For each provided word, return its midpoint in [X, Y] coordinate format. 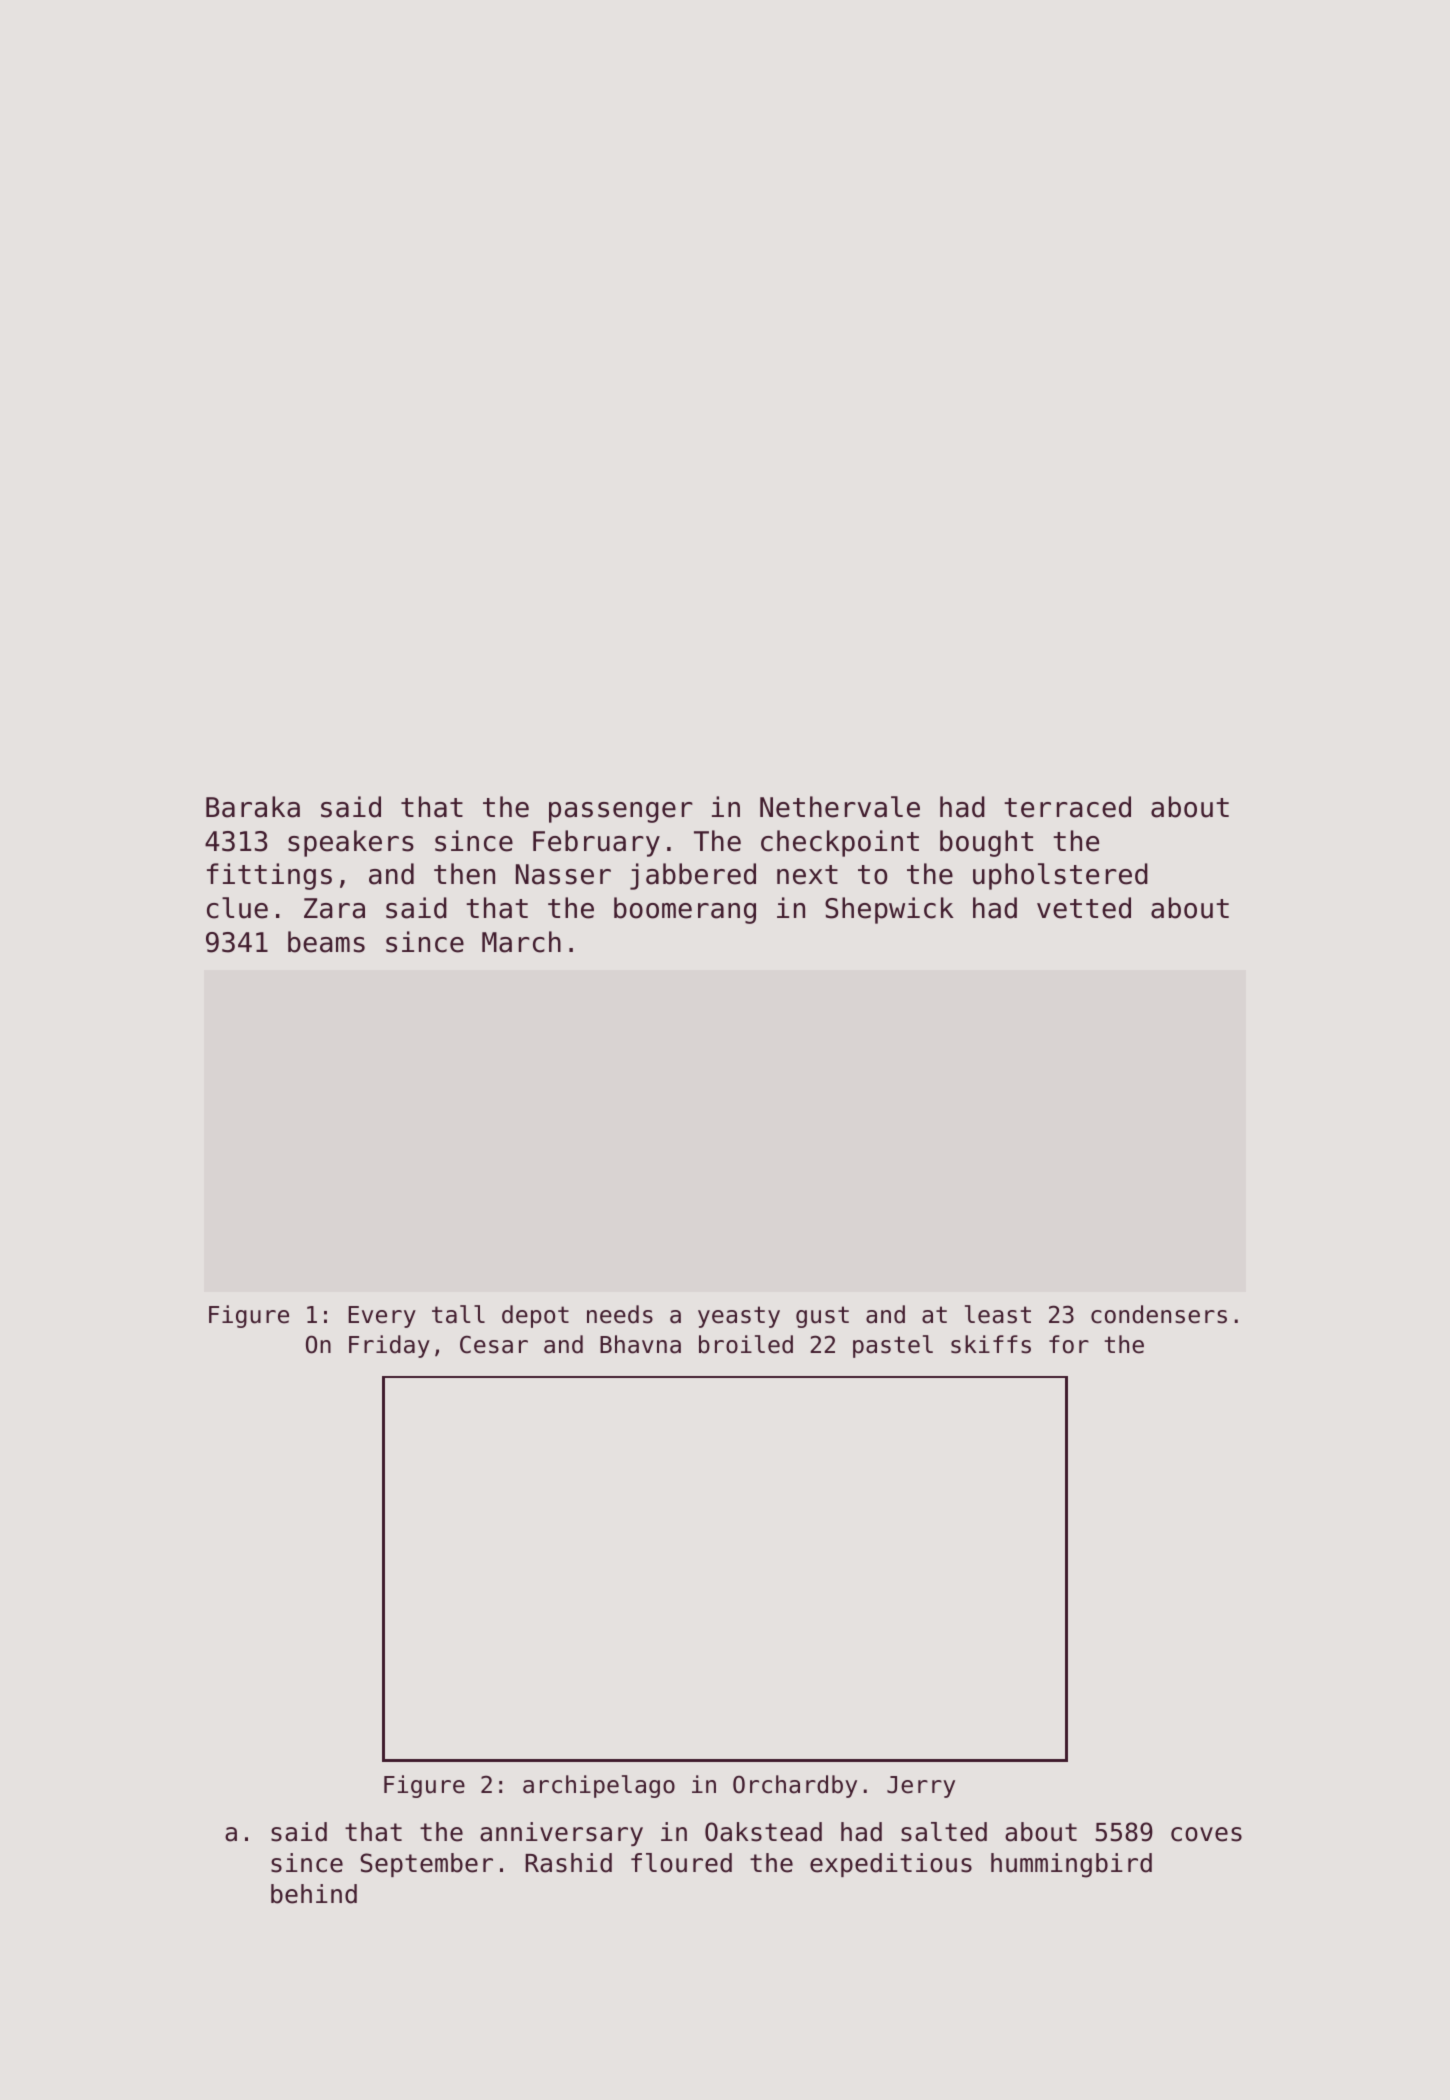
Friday [389, 1346]
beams [326, 942]
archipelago [599, 1786]
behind [314, 1894]
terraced [1067, 807]
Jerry [921, 1787]
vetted [1084, 908]
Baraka [253, 807]
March [521, 942]
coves [1206, 1834]
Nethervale [840, 807]
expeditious [891, 1865]
